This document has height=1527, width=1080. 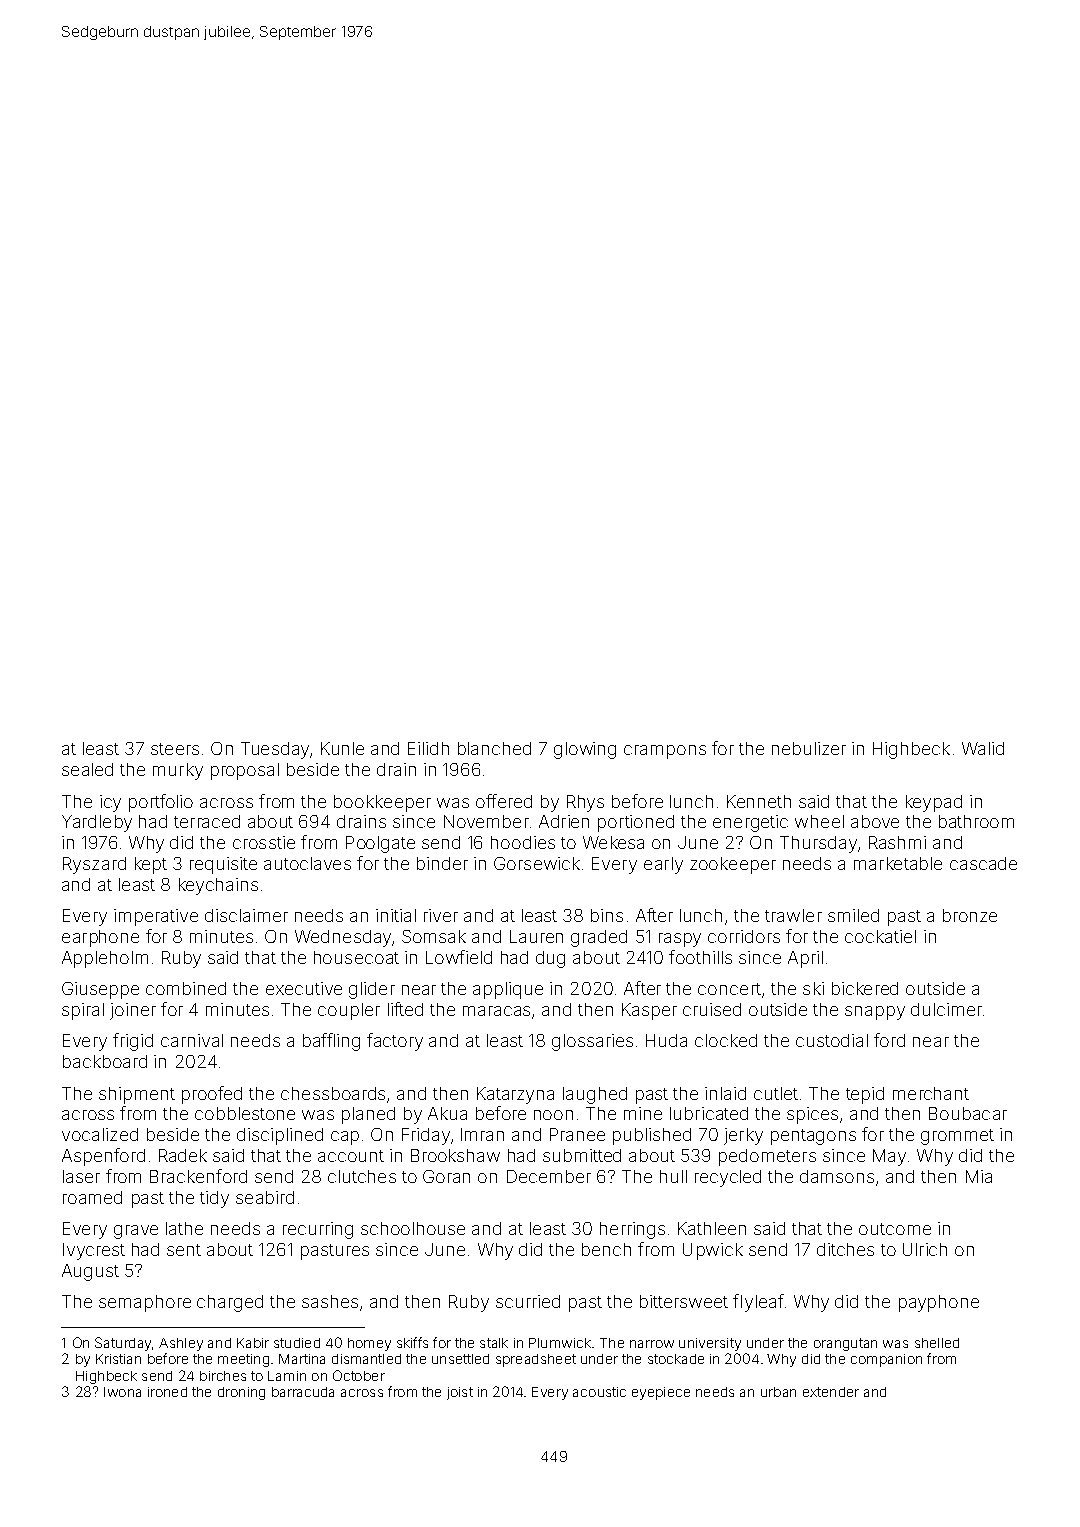 I want to click on merchant, so click(x=931, y=1093).
